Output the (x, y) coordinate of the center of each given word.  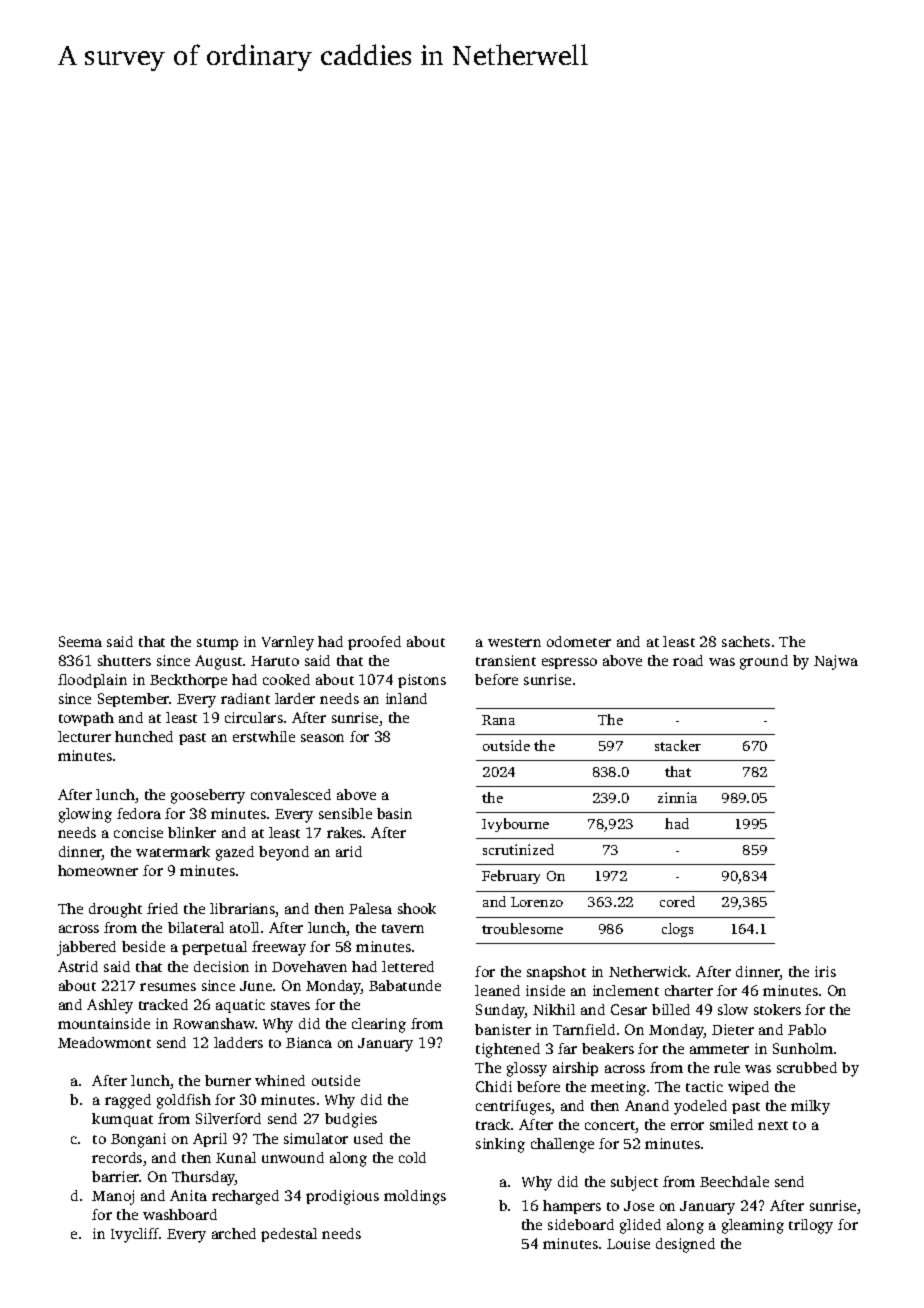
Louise (628, 1243)
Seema (80, 641)
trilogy (811, 1226)
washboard (180, 1214)
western (514, 642)
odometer (579, 641)
